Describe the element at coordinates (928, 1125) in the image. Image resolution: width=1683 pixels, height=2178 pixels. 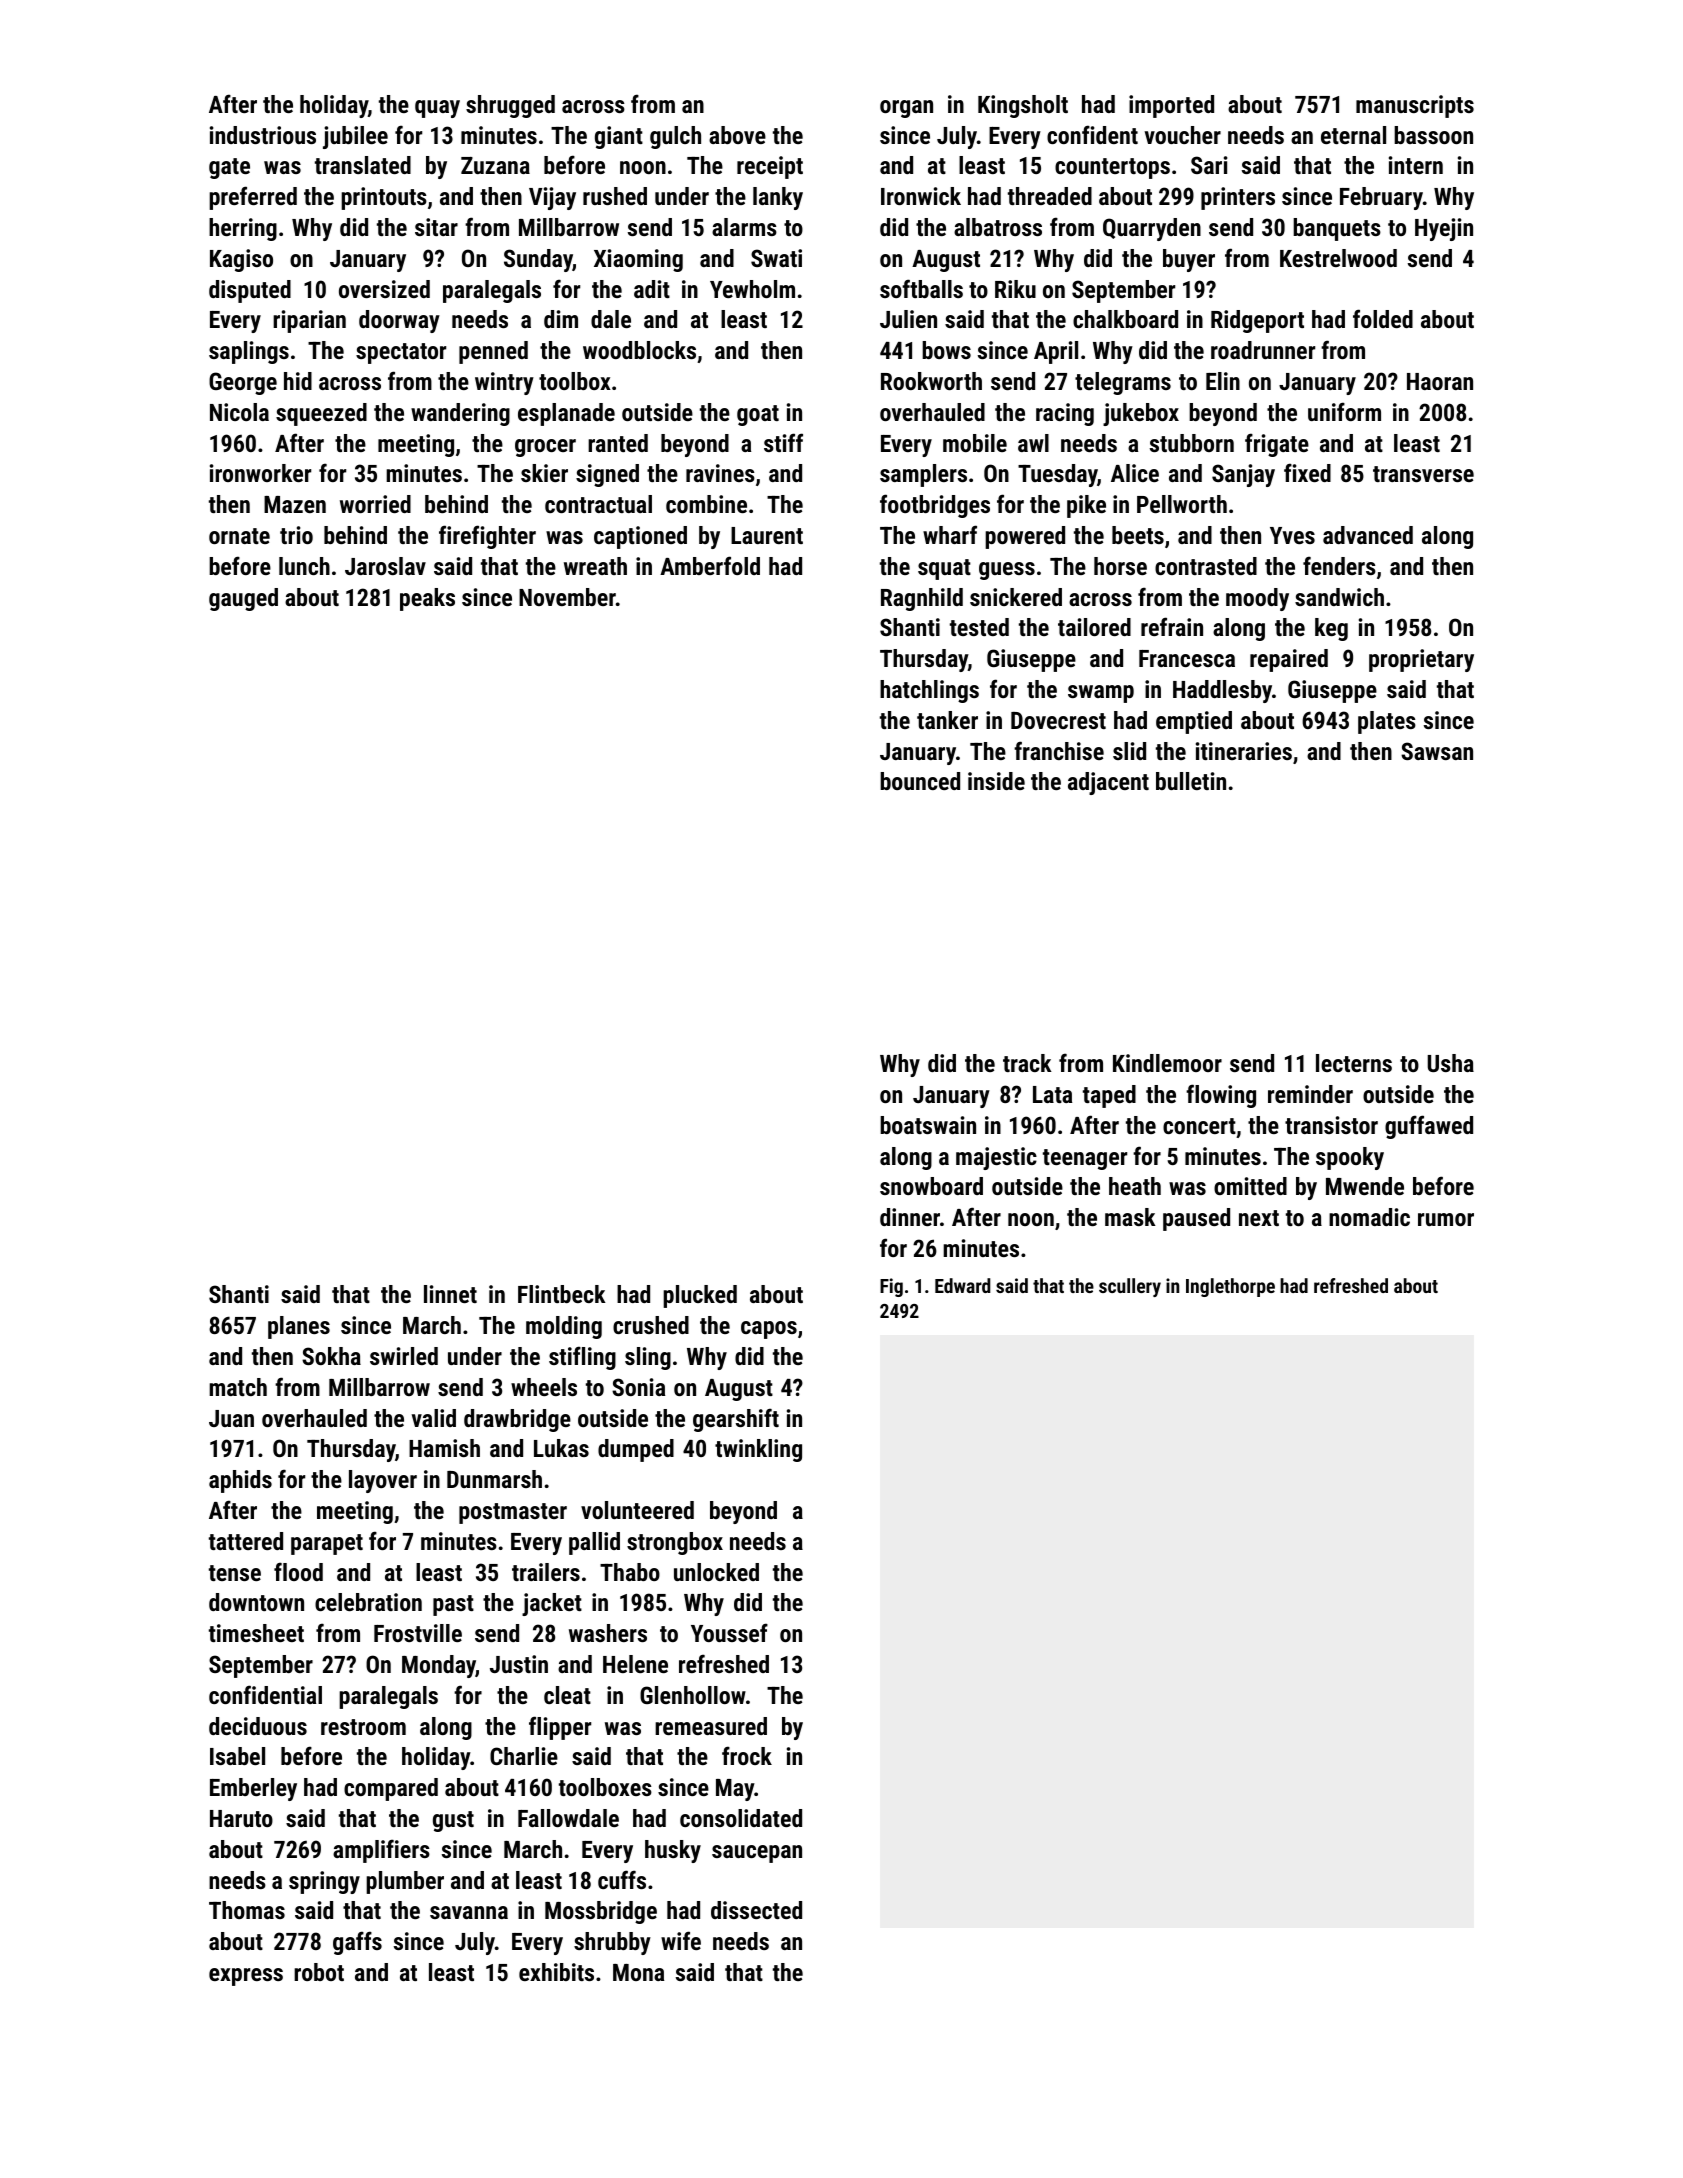
I see `boatswain` at that location.
